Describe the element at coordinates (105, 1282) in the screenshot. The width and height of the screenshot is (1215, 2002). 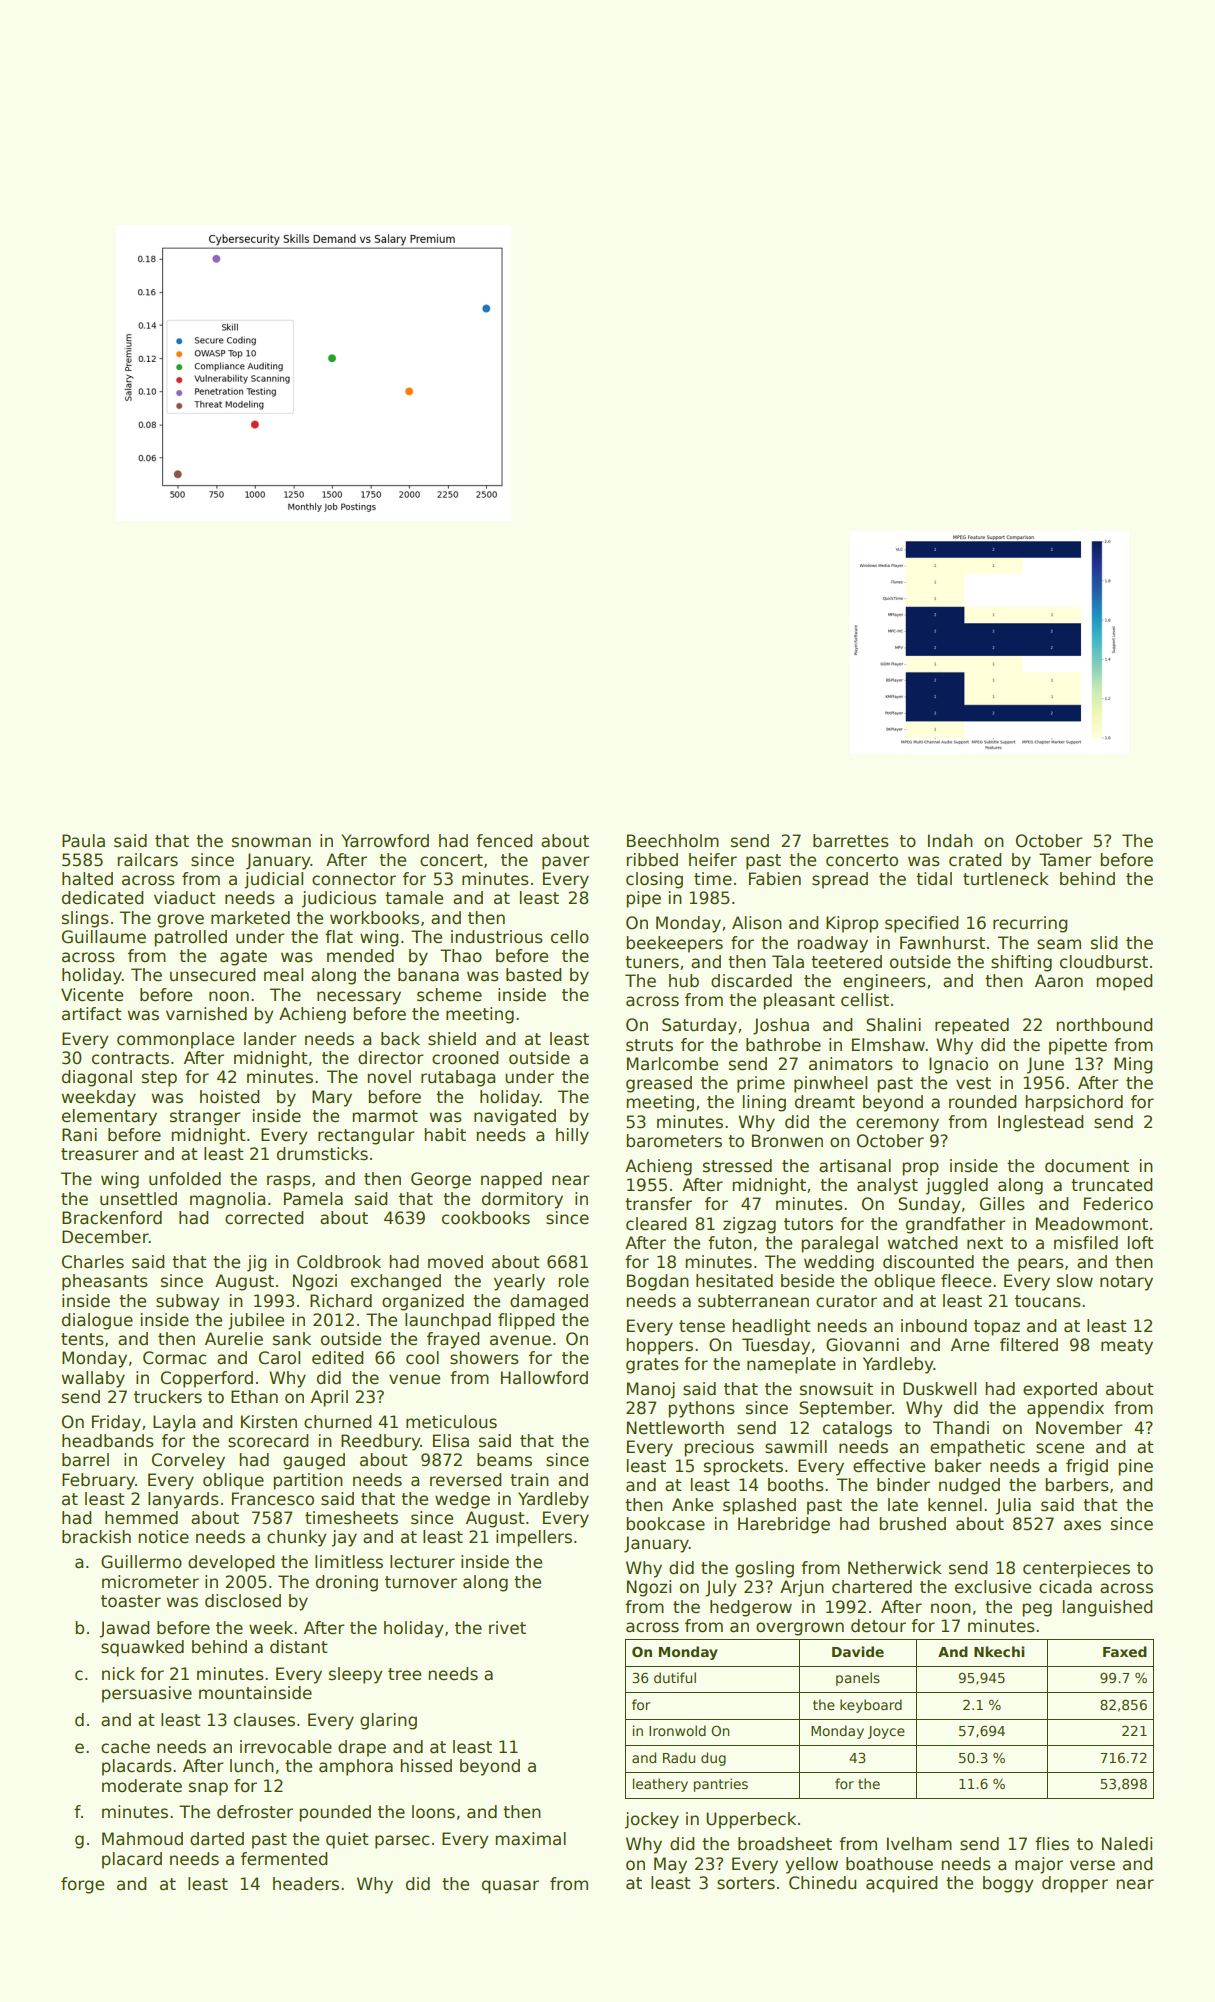
I see `pheasants` at that location.
